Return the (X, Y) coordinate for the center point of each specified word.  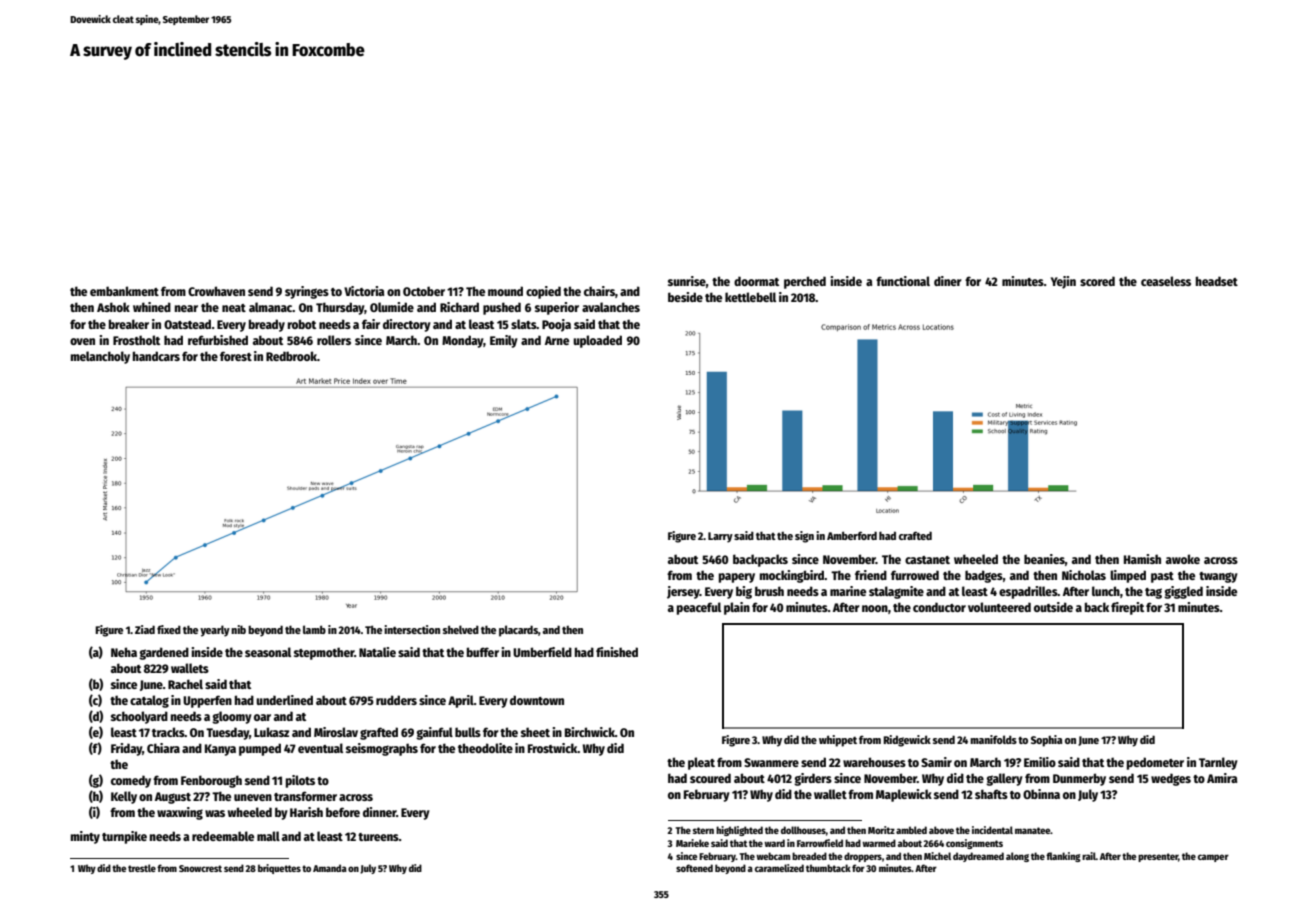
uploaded (597, 341)
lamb (314, 629)
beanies (1044, 559)
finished (617, 652)
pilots (300, 781)
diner (948, 281)
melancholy (100, 357)
